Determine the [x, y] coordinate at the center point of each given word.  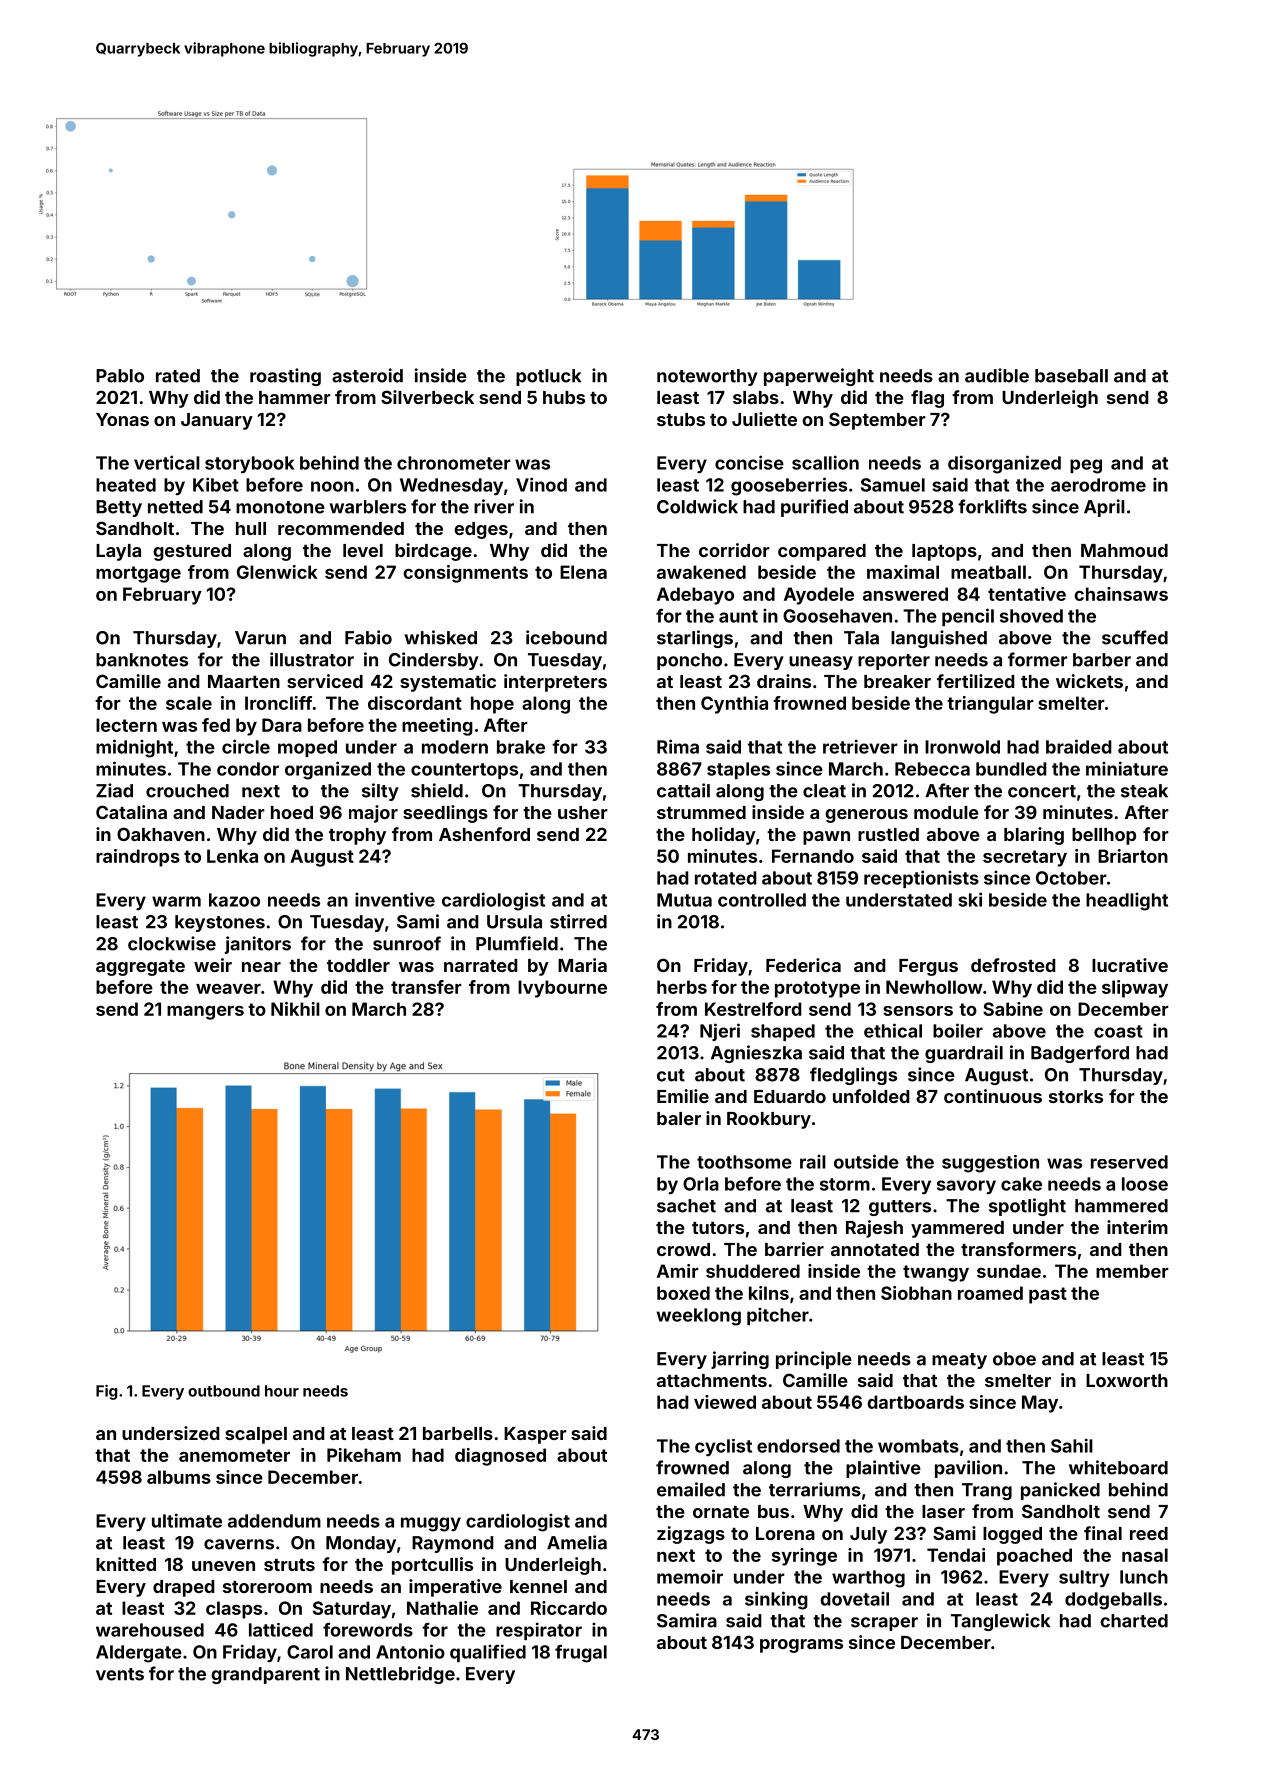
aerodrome [1098, 485]
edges [481, 530]
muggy [431, 1524]
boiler [958, 1030]
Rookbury [769, 1120]
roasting [285, 377]
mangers [205, 1013]
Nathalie [442, 1608]
